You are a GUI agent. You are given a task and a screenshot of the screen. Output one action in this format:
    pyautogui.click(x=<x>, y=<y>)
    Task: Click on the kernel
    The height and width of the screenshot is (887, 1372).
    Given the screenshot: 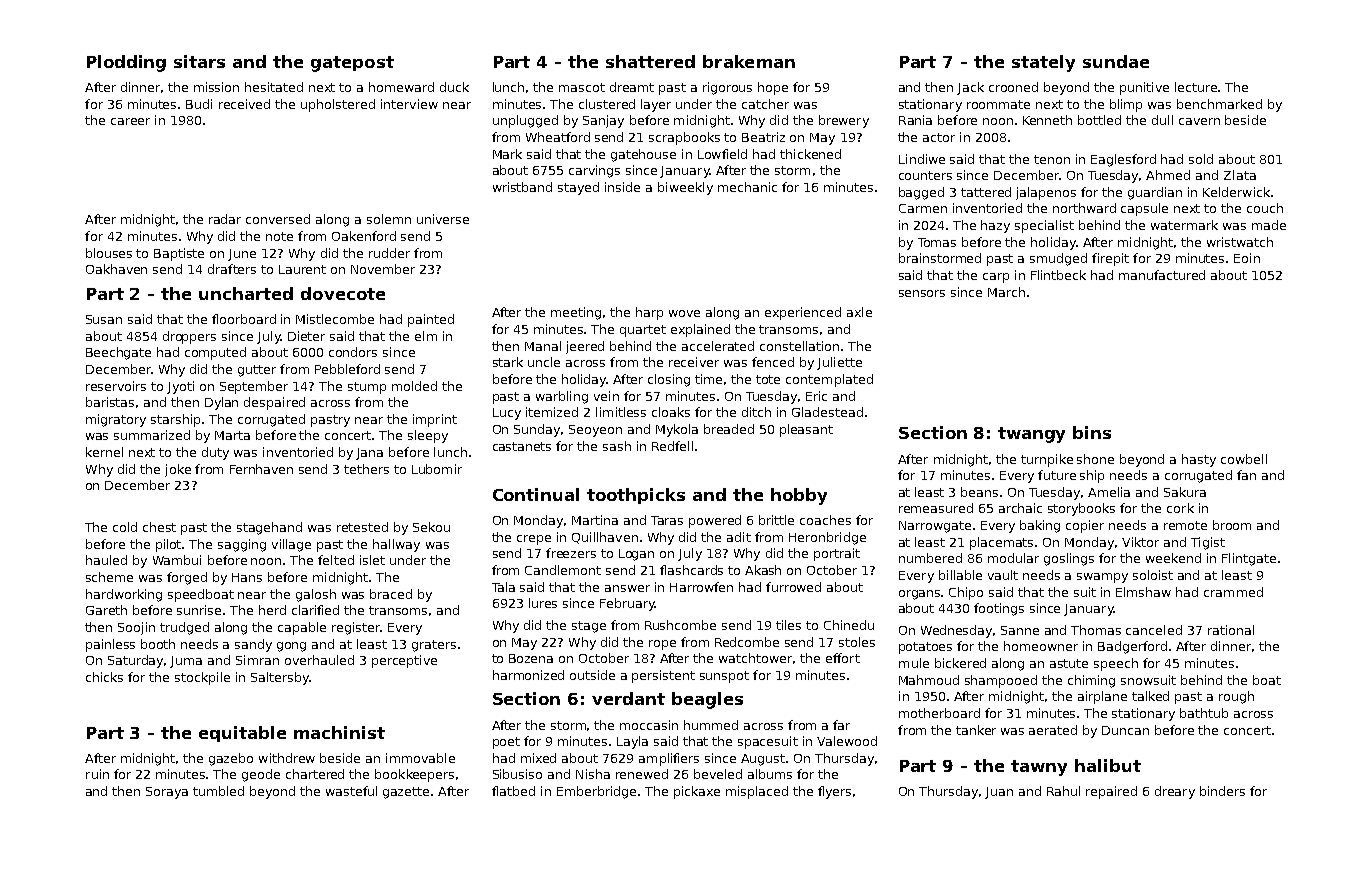 What is the action you would take?
    pyautogui.click(x=104, y=452)
